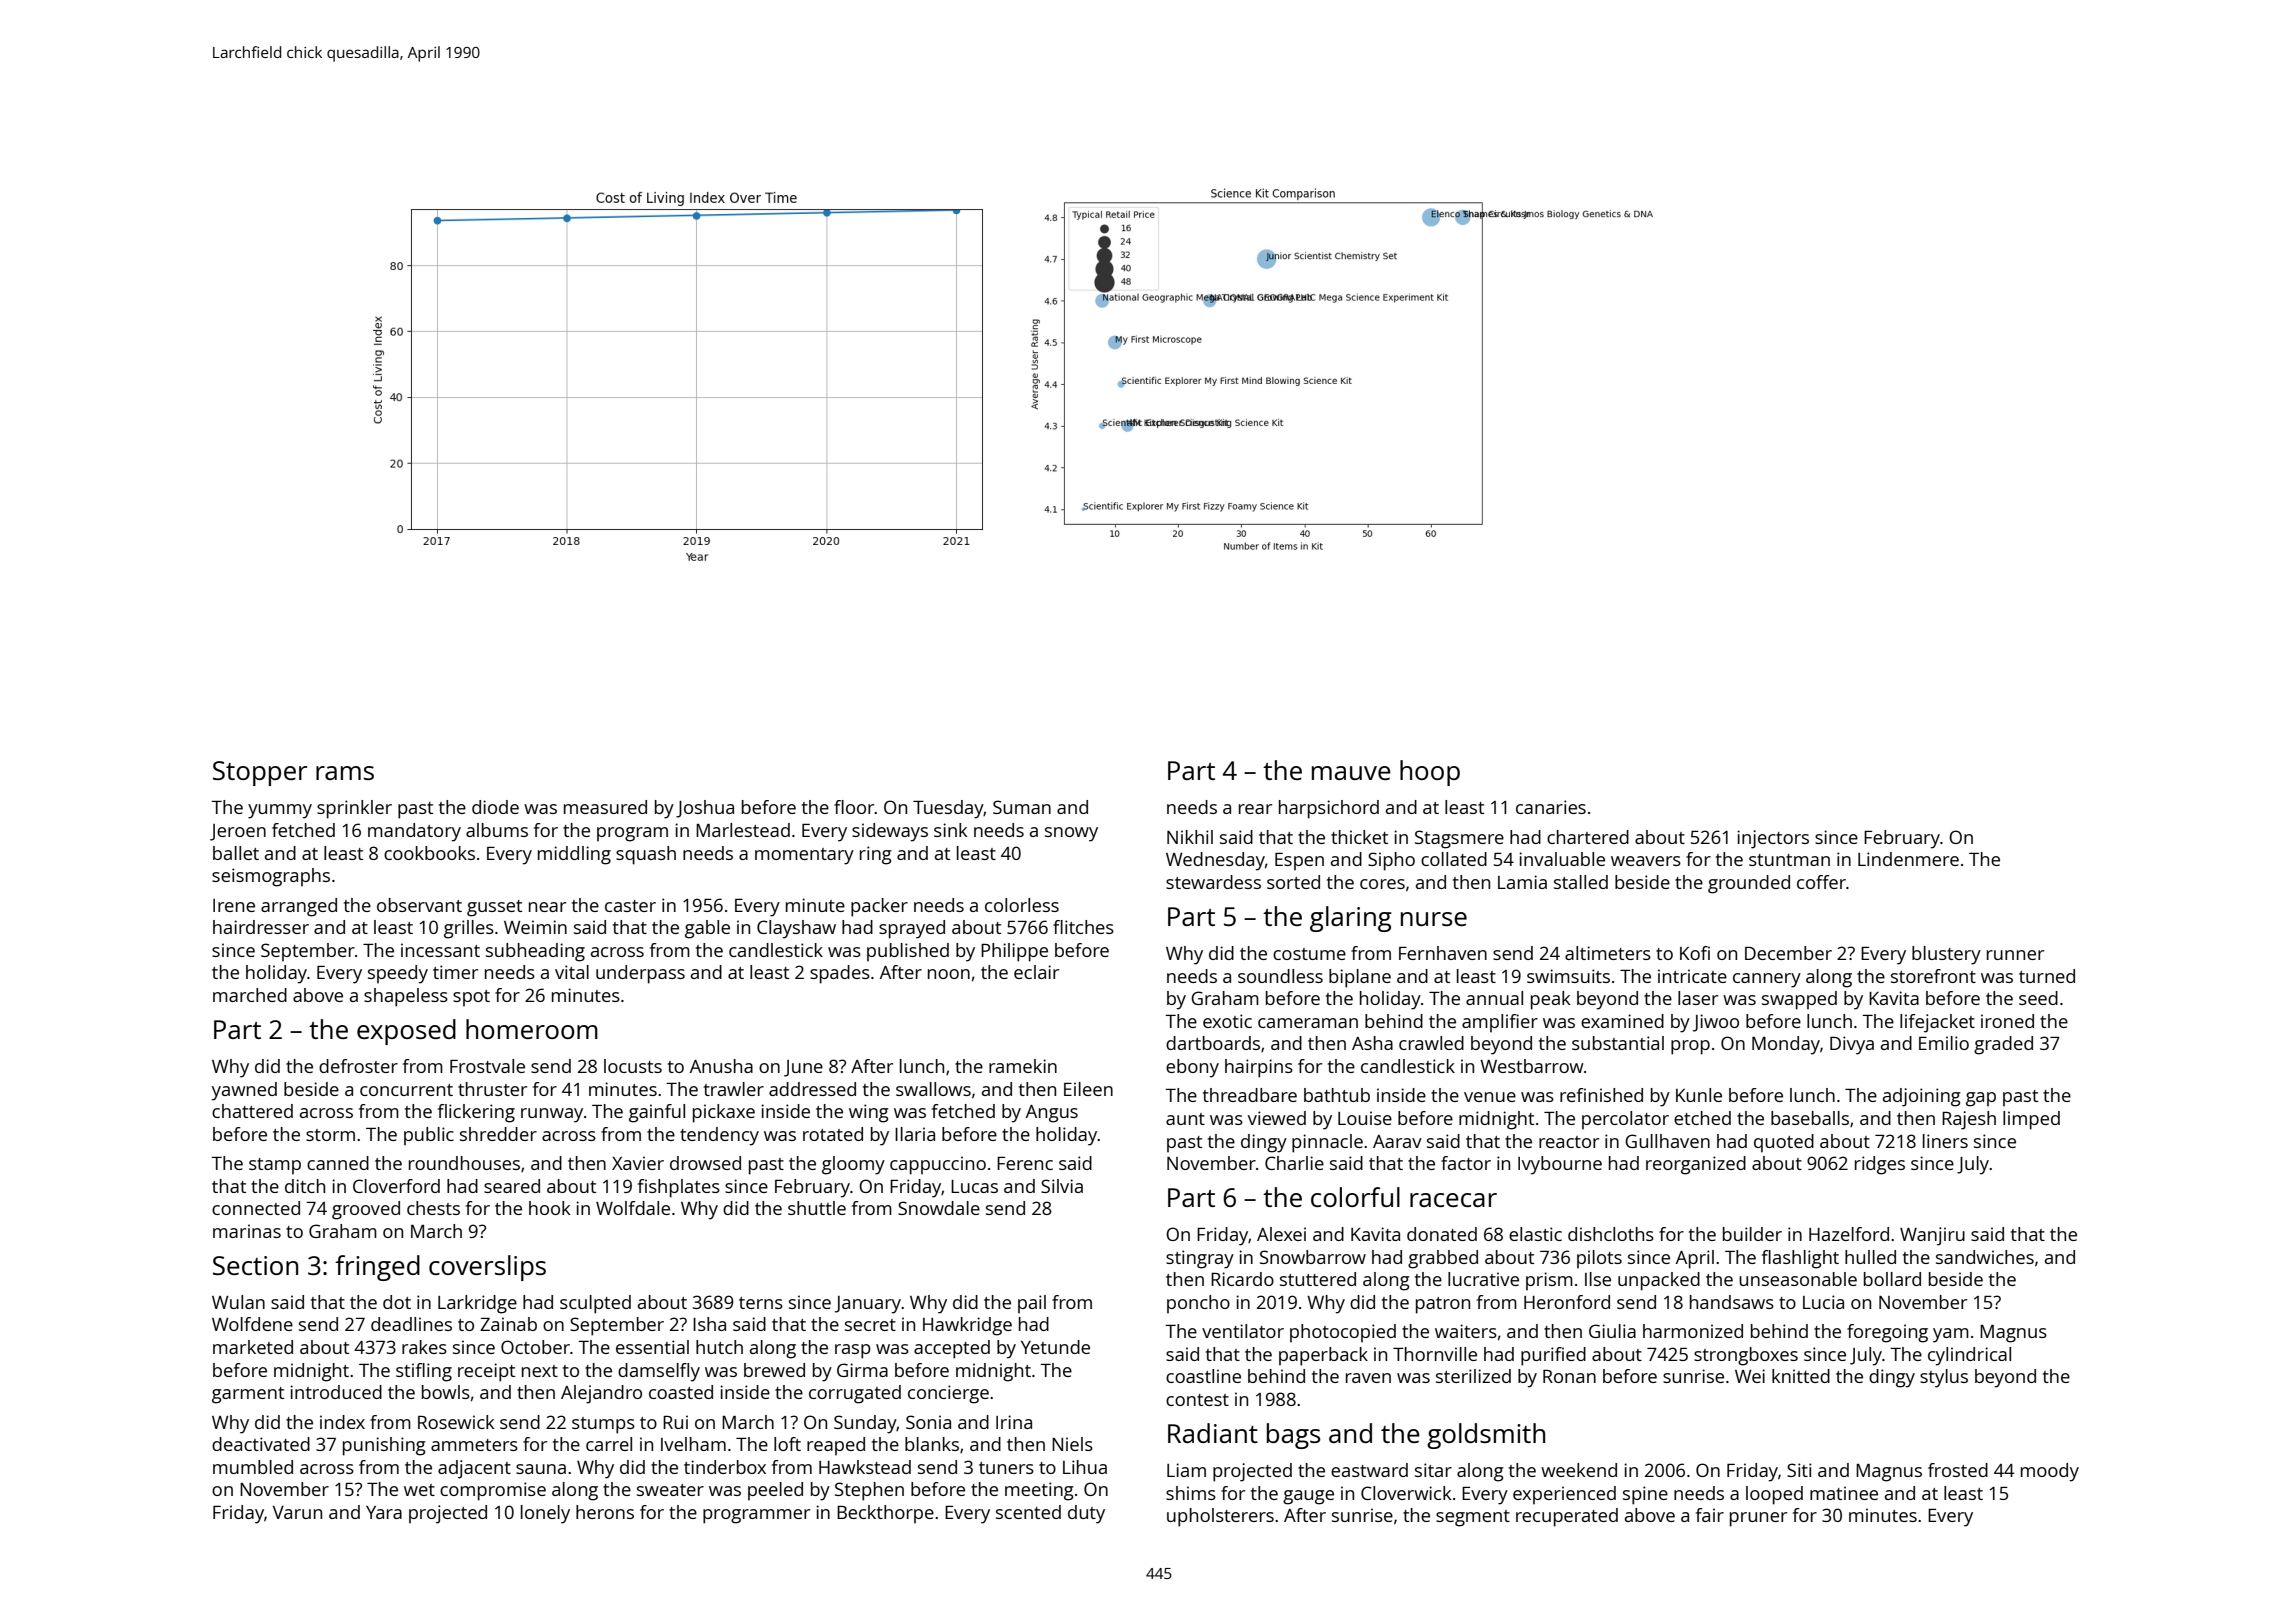 The width and height of the page is (2292, 1620). I want to click on weekend, so click(1579, 1470).
